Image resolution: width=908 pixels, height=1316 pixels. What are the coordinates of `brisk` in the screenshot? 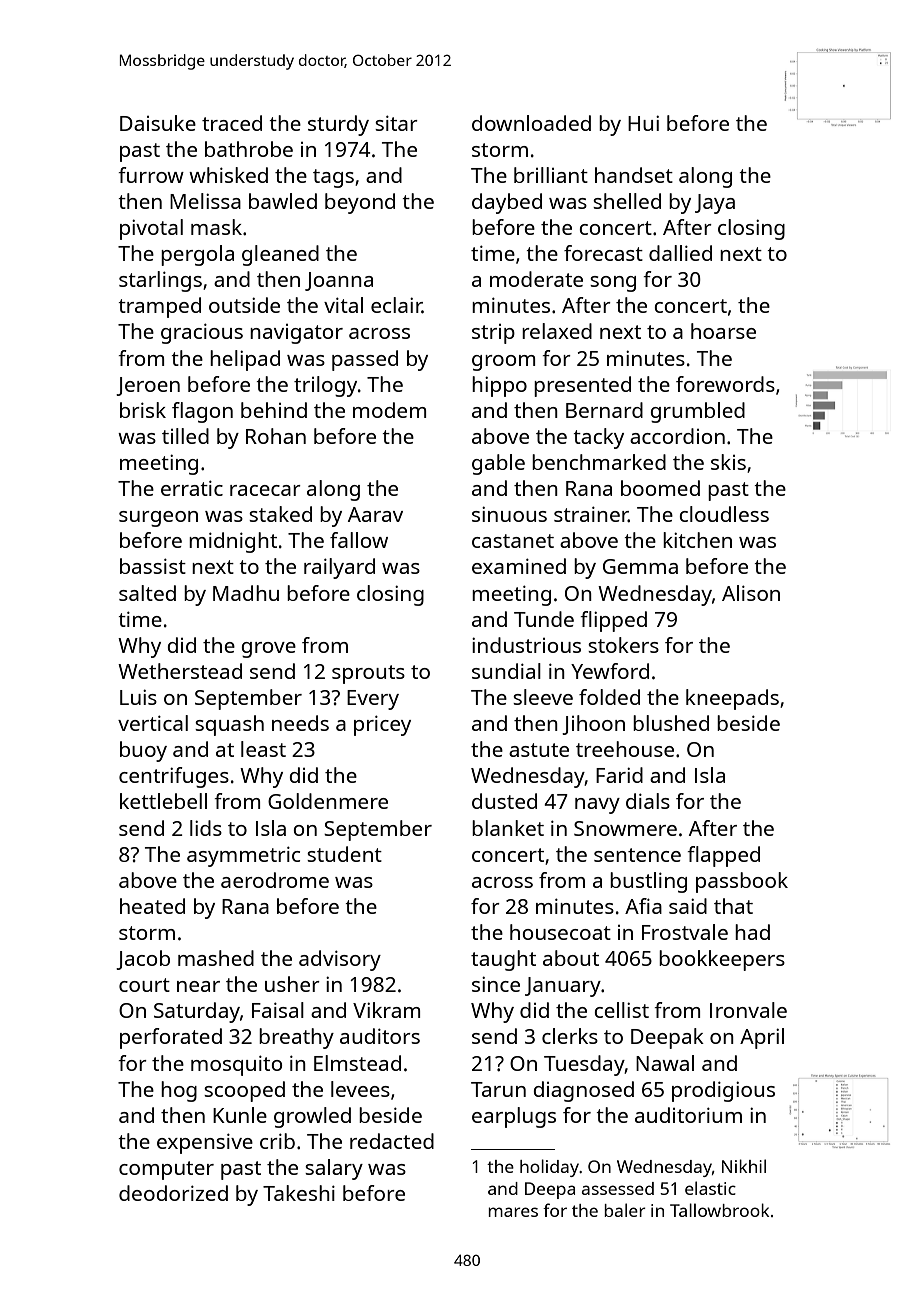 It's located at (143, 410).
